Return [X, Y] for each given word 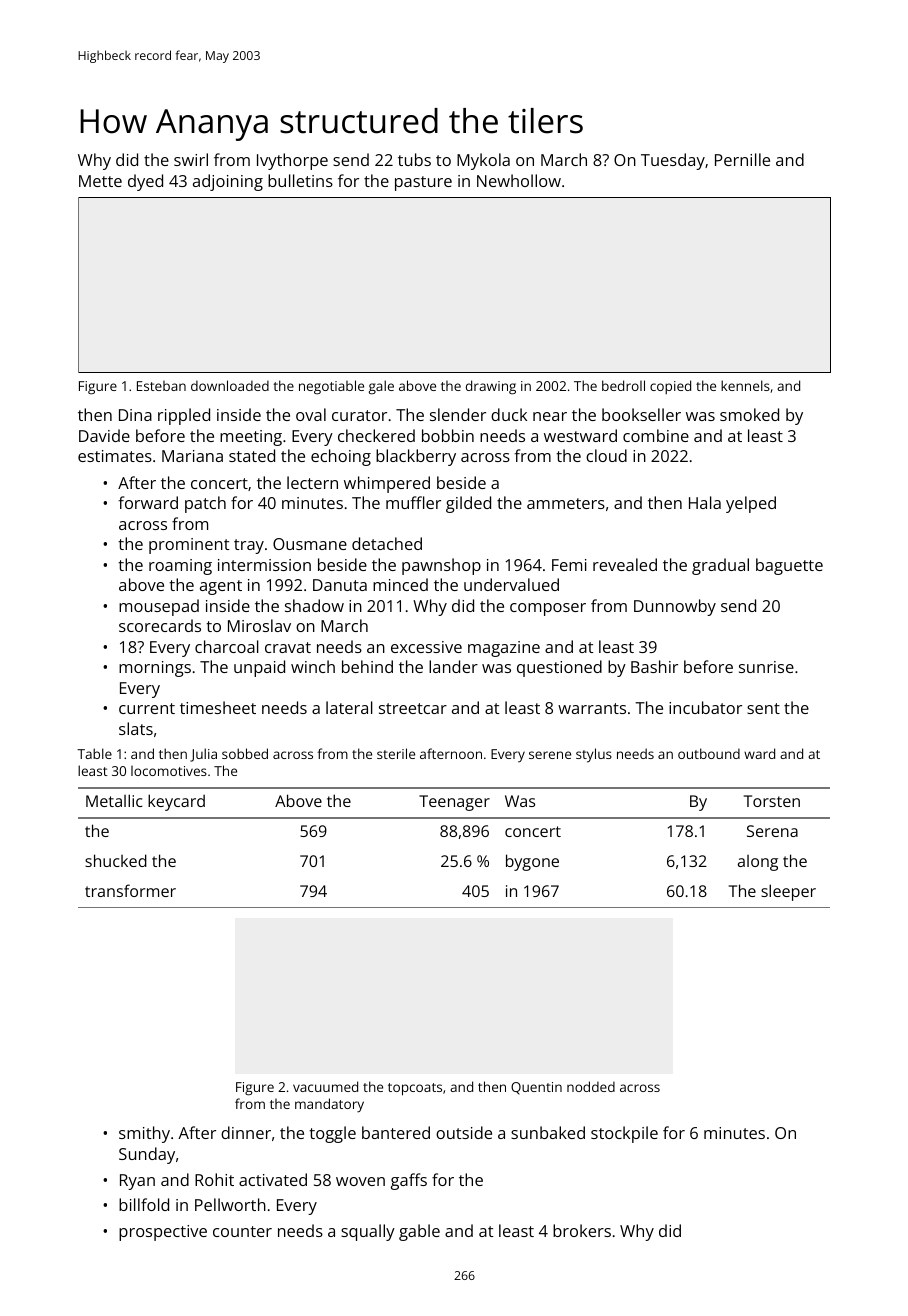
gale [381, 387]
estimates [115, 456]
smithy [144, 1134]
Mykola [483, 161]
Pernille [742, 159]
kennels [745, 385]
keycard [176, 802]
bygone [532, 862]
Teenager [454, 803]
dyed [145, 182]
